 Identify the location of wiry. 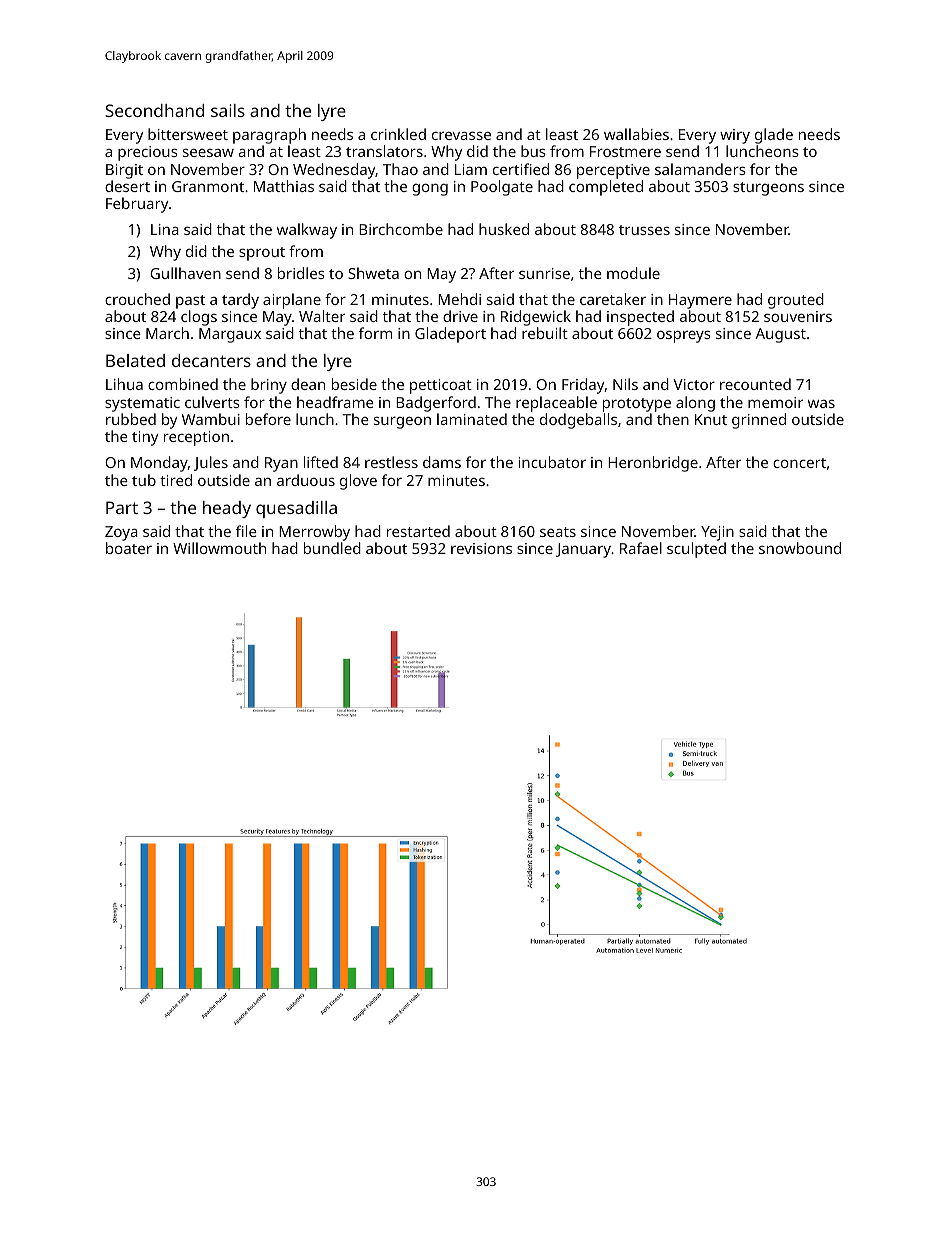
(735, 136).
